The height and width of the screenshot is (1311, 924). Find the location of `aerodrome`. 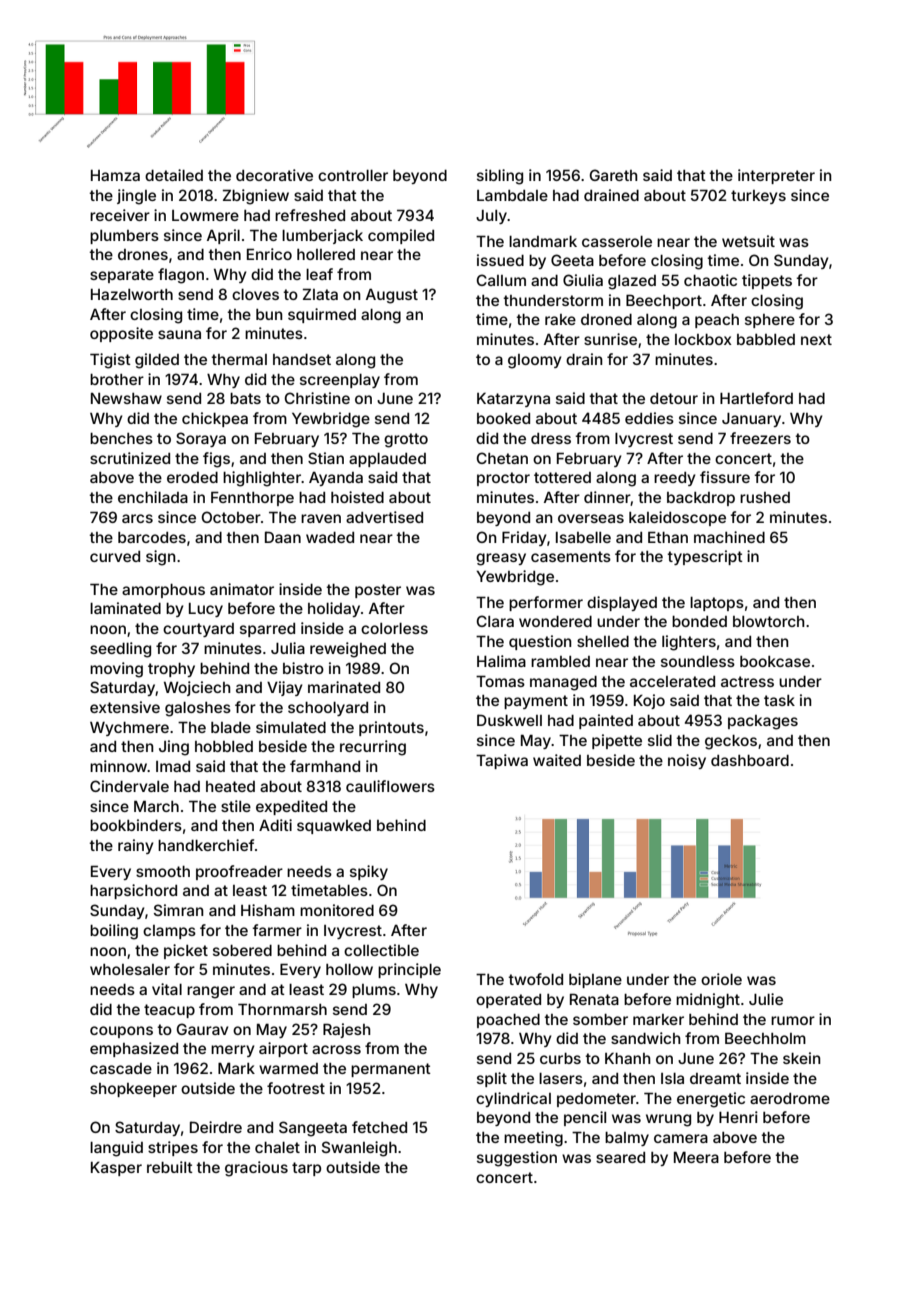

aerodrome is located at coordinates (790, 1098).
